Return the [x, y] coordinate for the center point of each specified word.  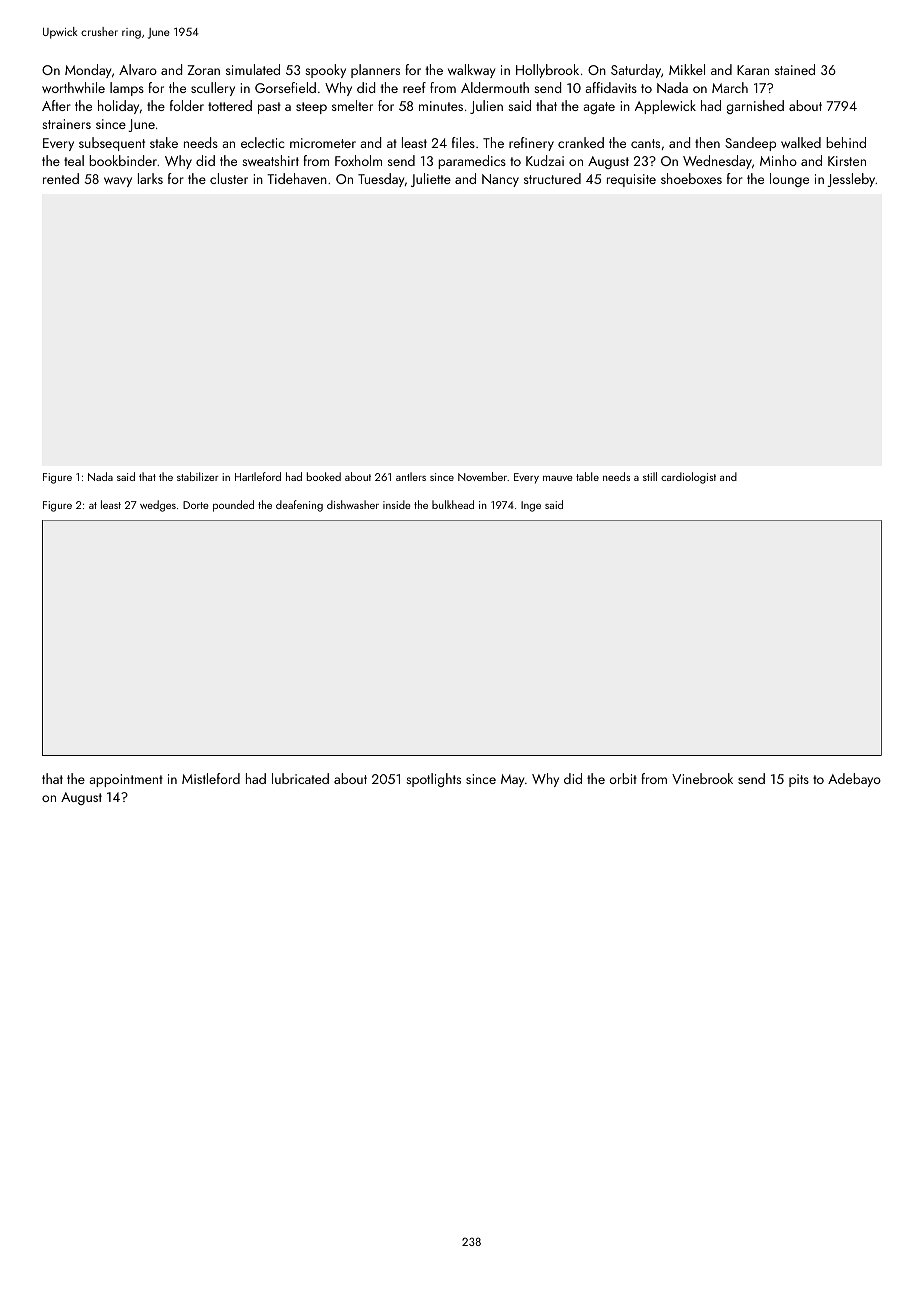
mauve [557, 478]
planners [375, 71]
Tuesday [381, 180]
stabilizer [198, 476]
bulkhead [453, 504]
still [650, 476]
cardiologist [688, 478]
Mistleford [211, 778]
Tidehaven [297, 178]
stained [795, 69]
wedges [158, 506]
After [56, 105]
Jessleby [851, 180]
